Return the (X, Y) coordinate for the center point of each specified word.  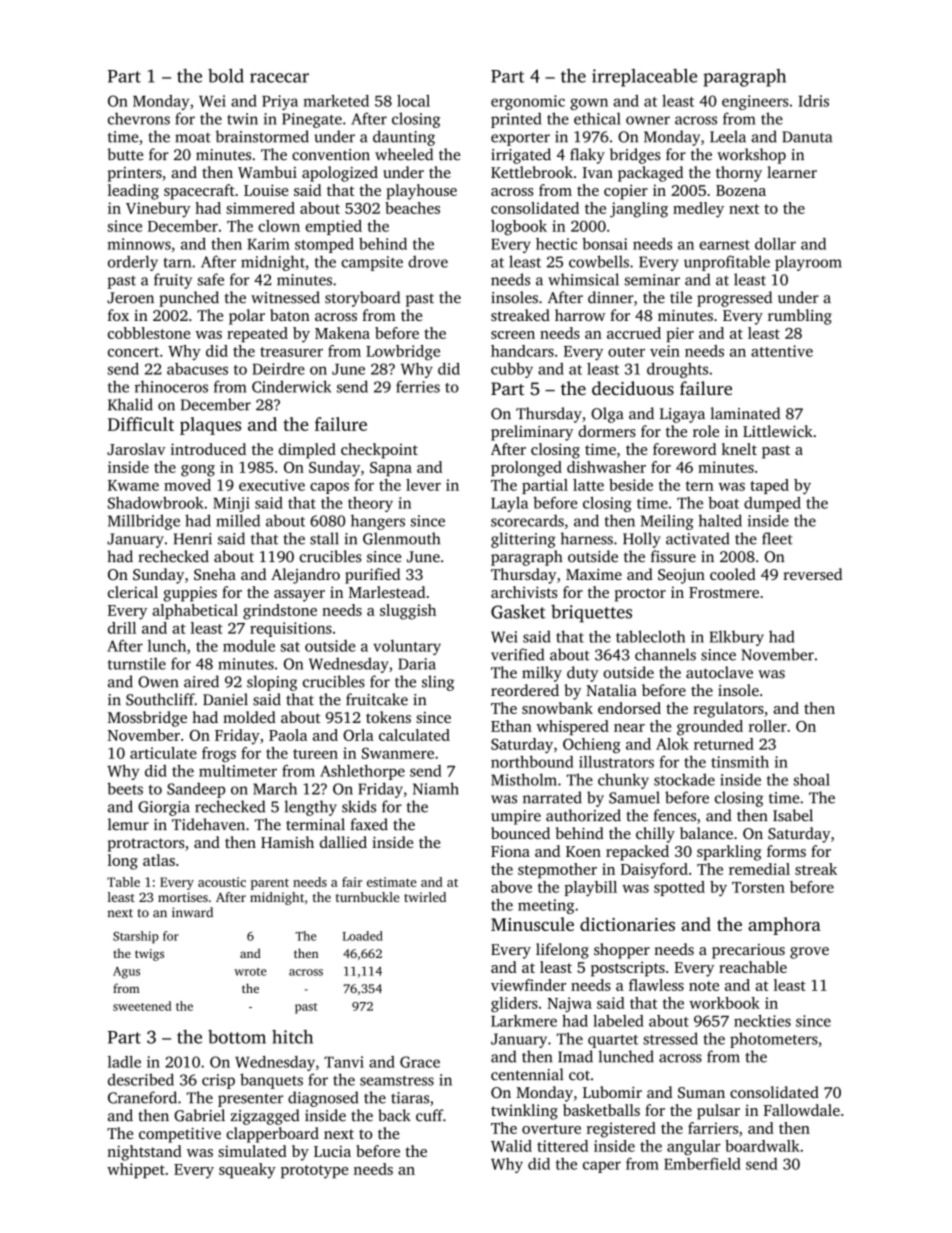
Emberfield (702, 1164)
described (141, 1079)
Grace (420, 1062)
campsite (372, 263)
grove (809, 953)
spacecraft (199, 192)
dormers (607, 431)
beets (125, 788)
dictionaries (627, 924)
